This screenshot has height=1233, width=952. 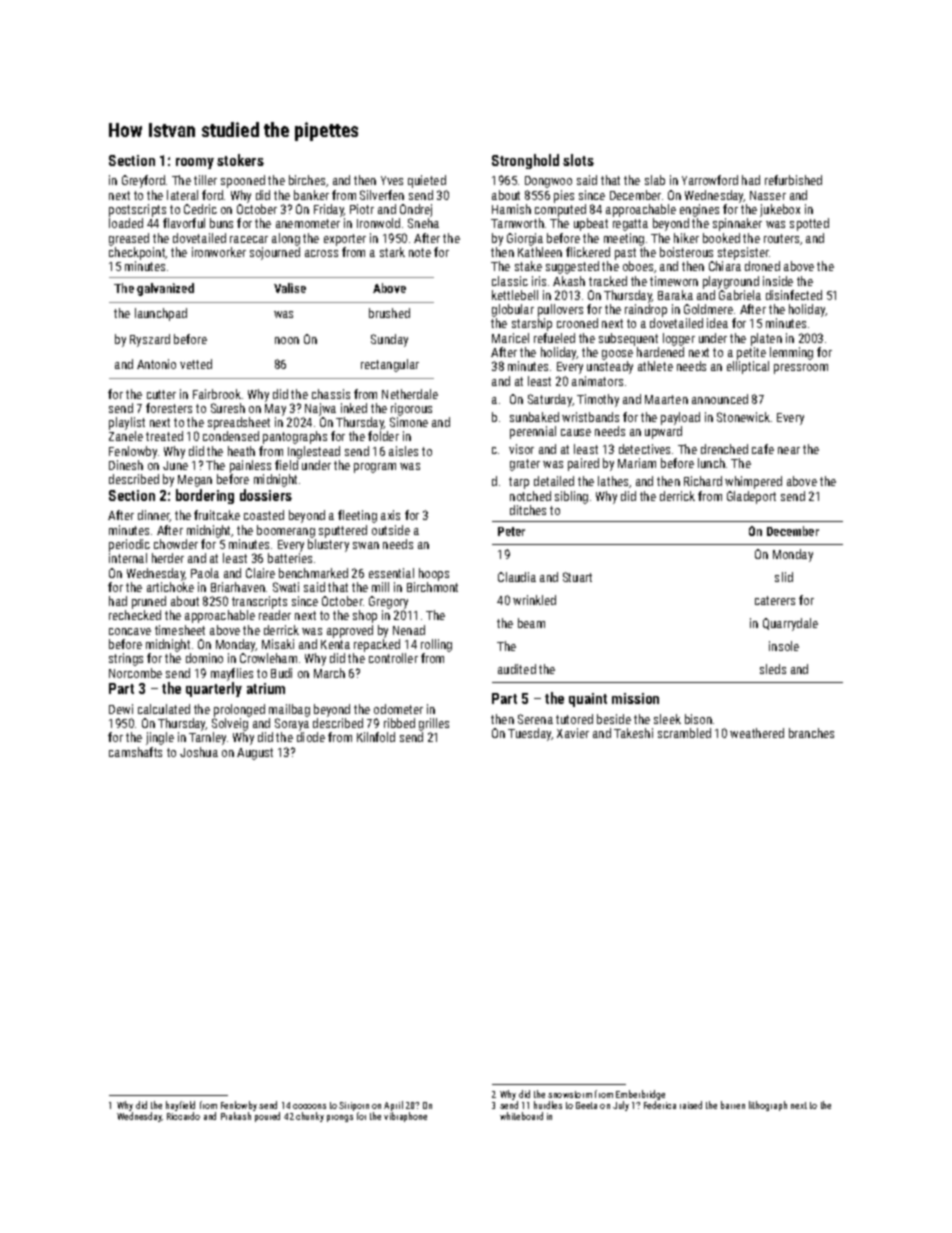 I want to click on stokers, so click(x=240, y=160).
